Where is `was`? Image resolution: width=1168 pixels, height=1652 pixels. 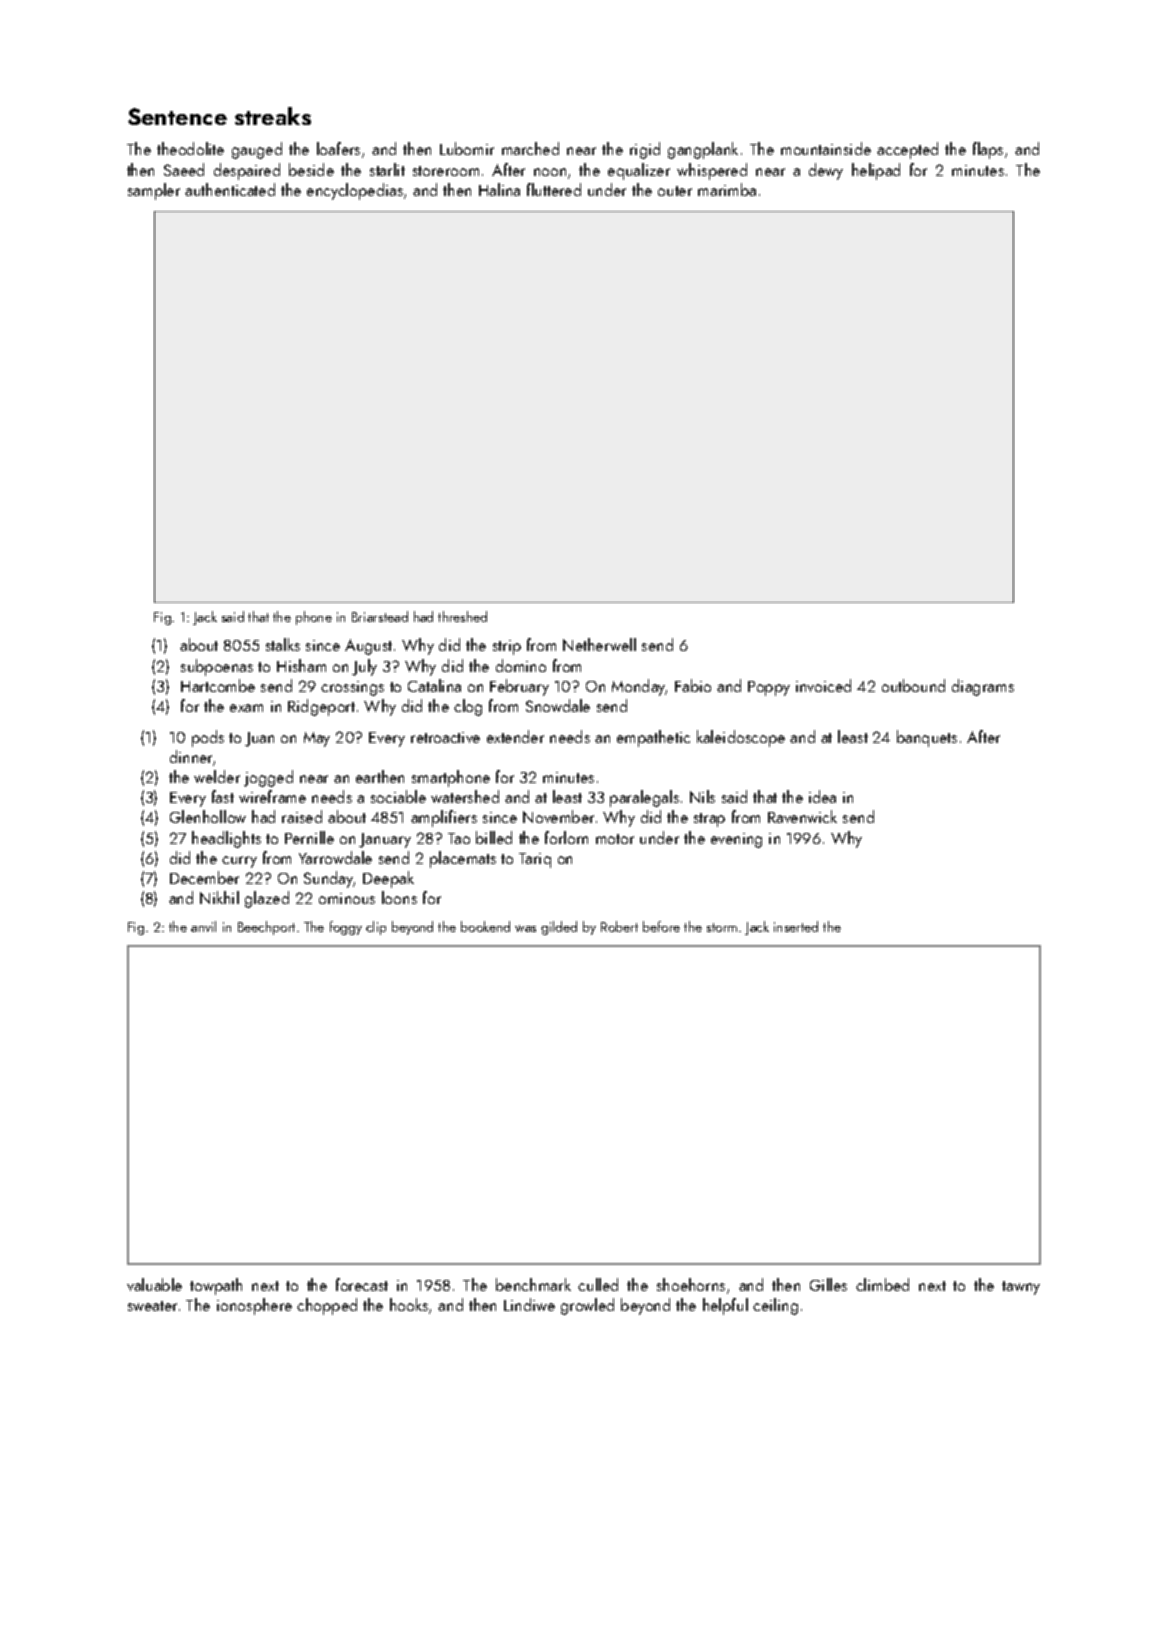 was is located at coordinates (525, 928).
